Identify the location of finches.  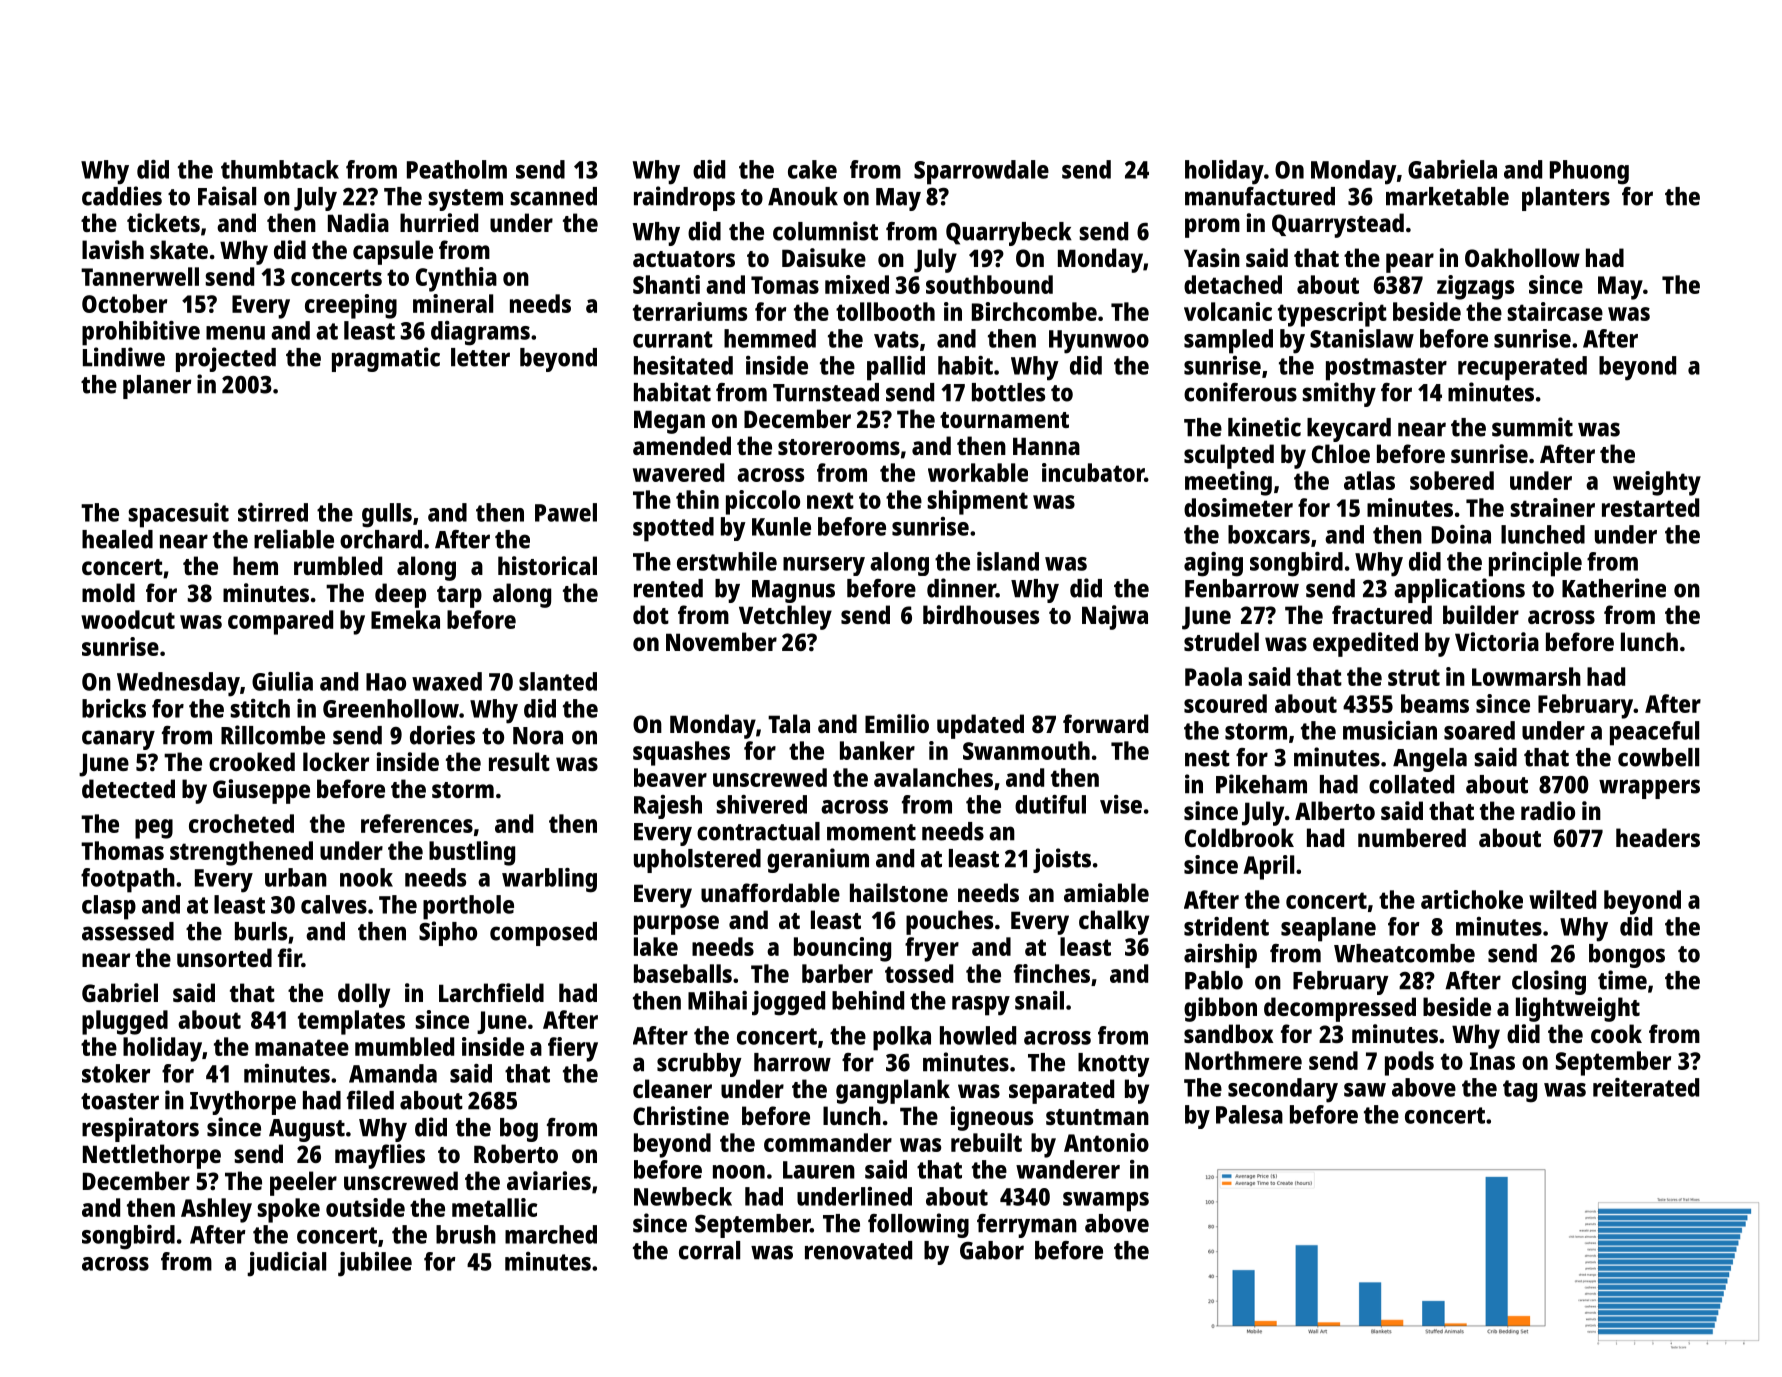
(1052, 973).
